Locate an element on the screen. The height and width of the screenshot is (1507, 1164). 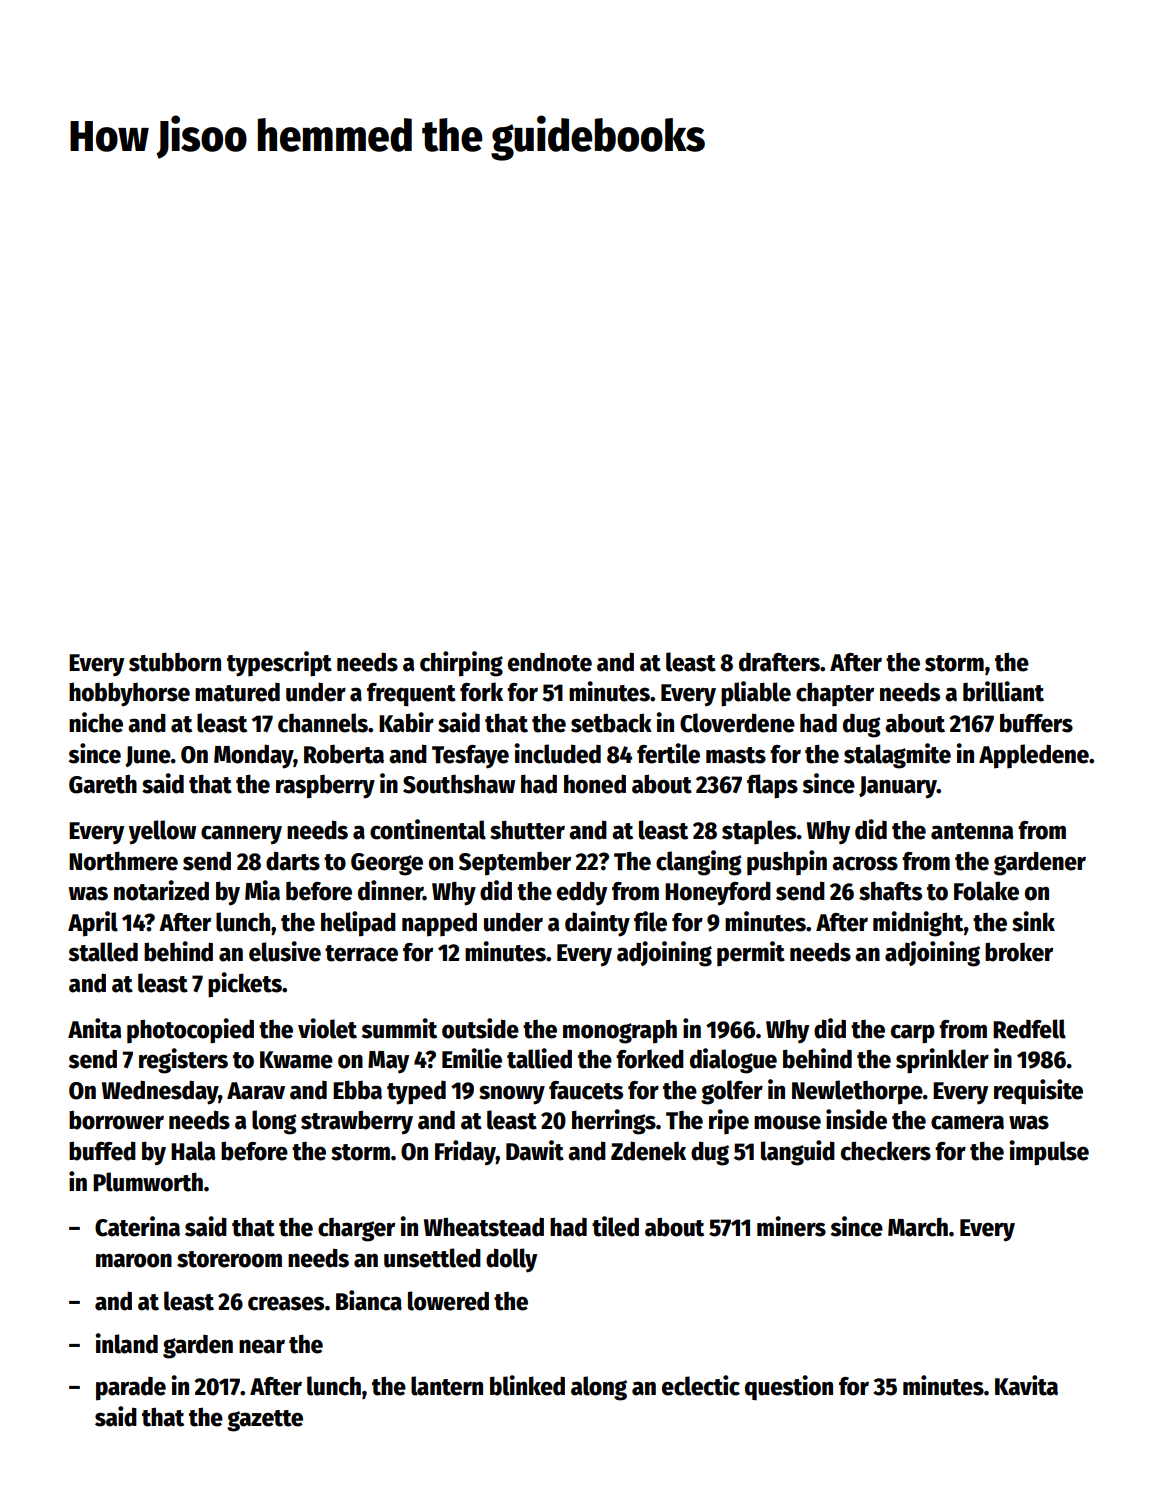
Kavita is located at coordinates (1026, 1385).
